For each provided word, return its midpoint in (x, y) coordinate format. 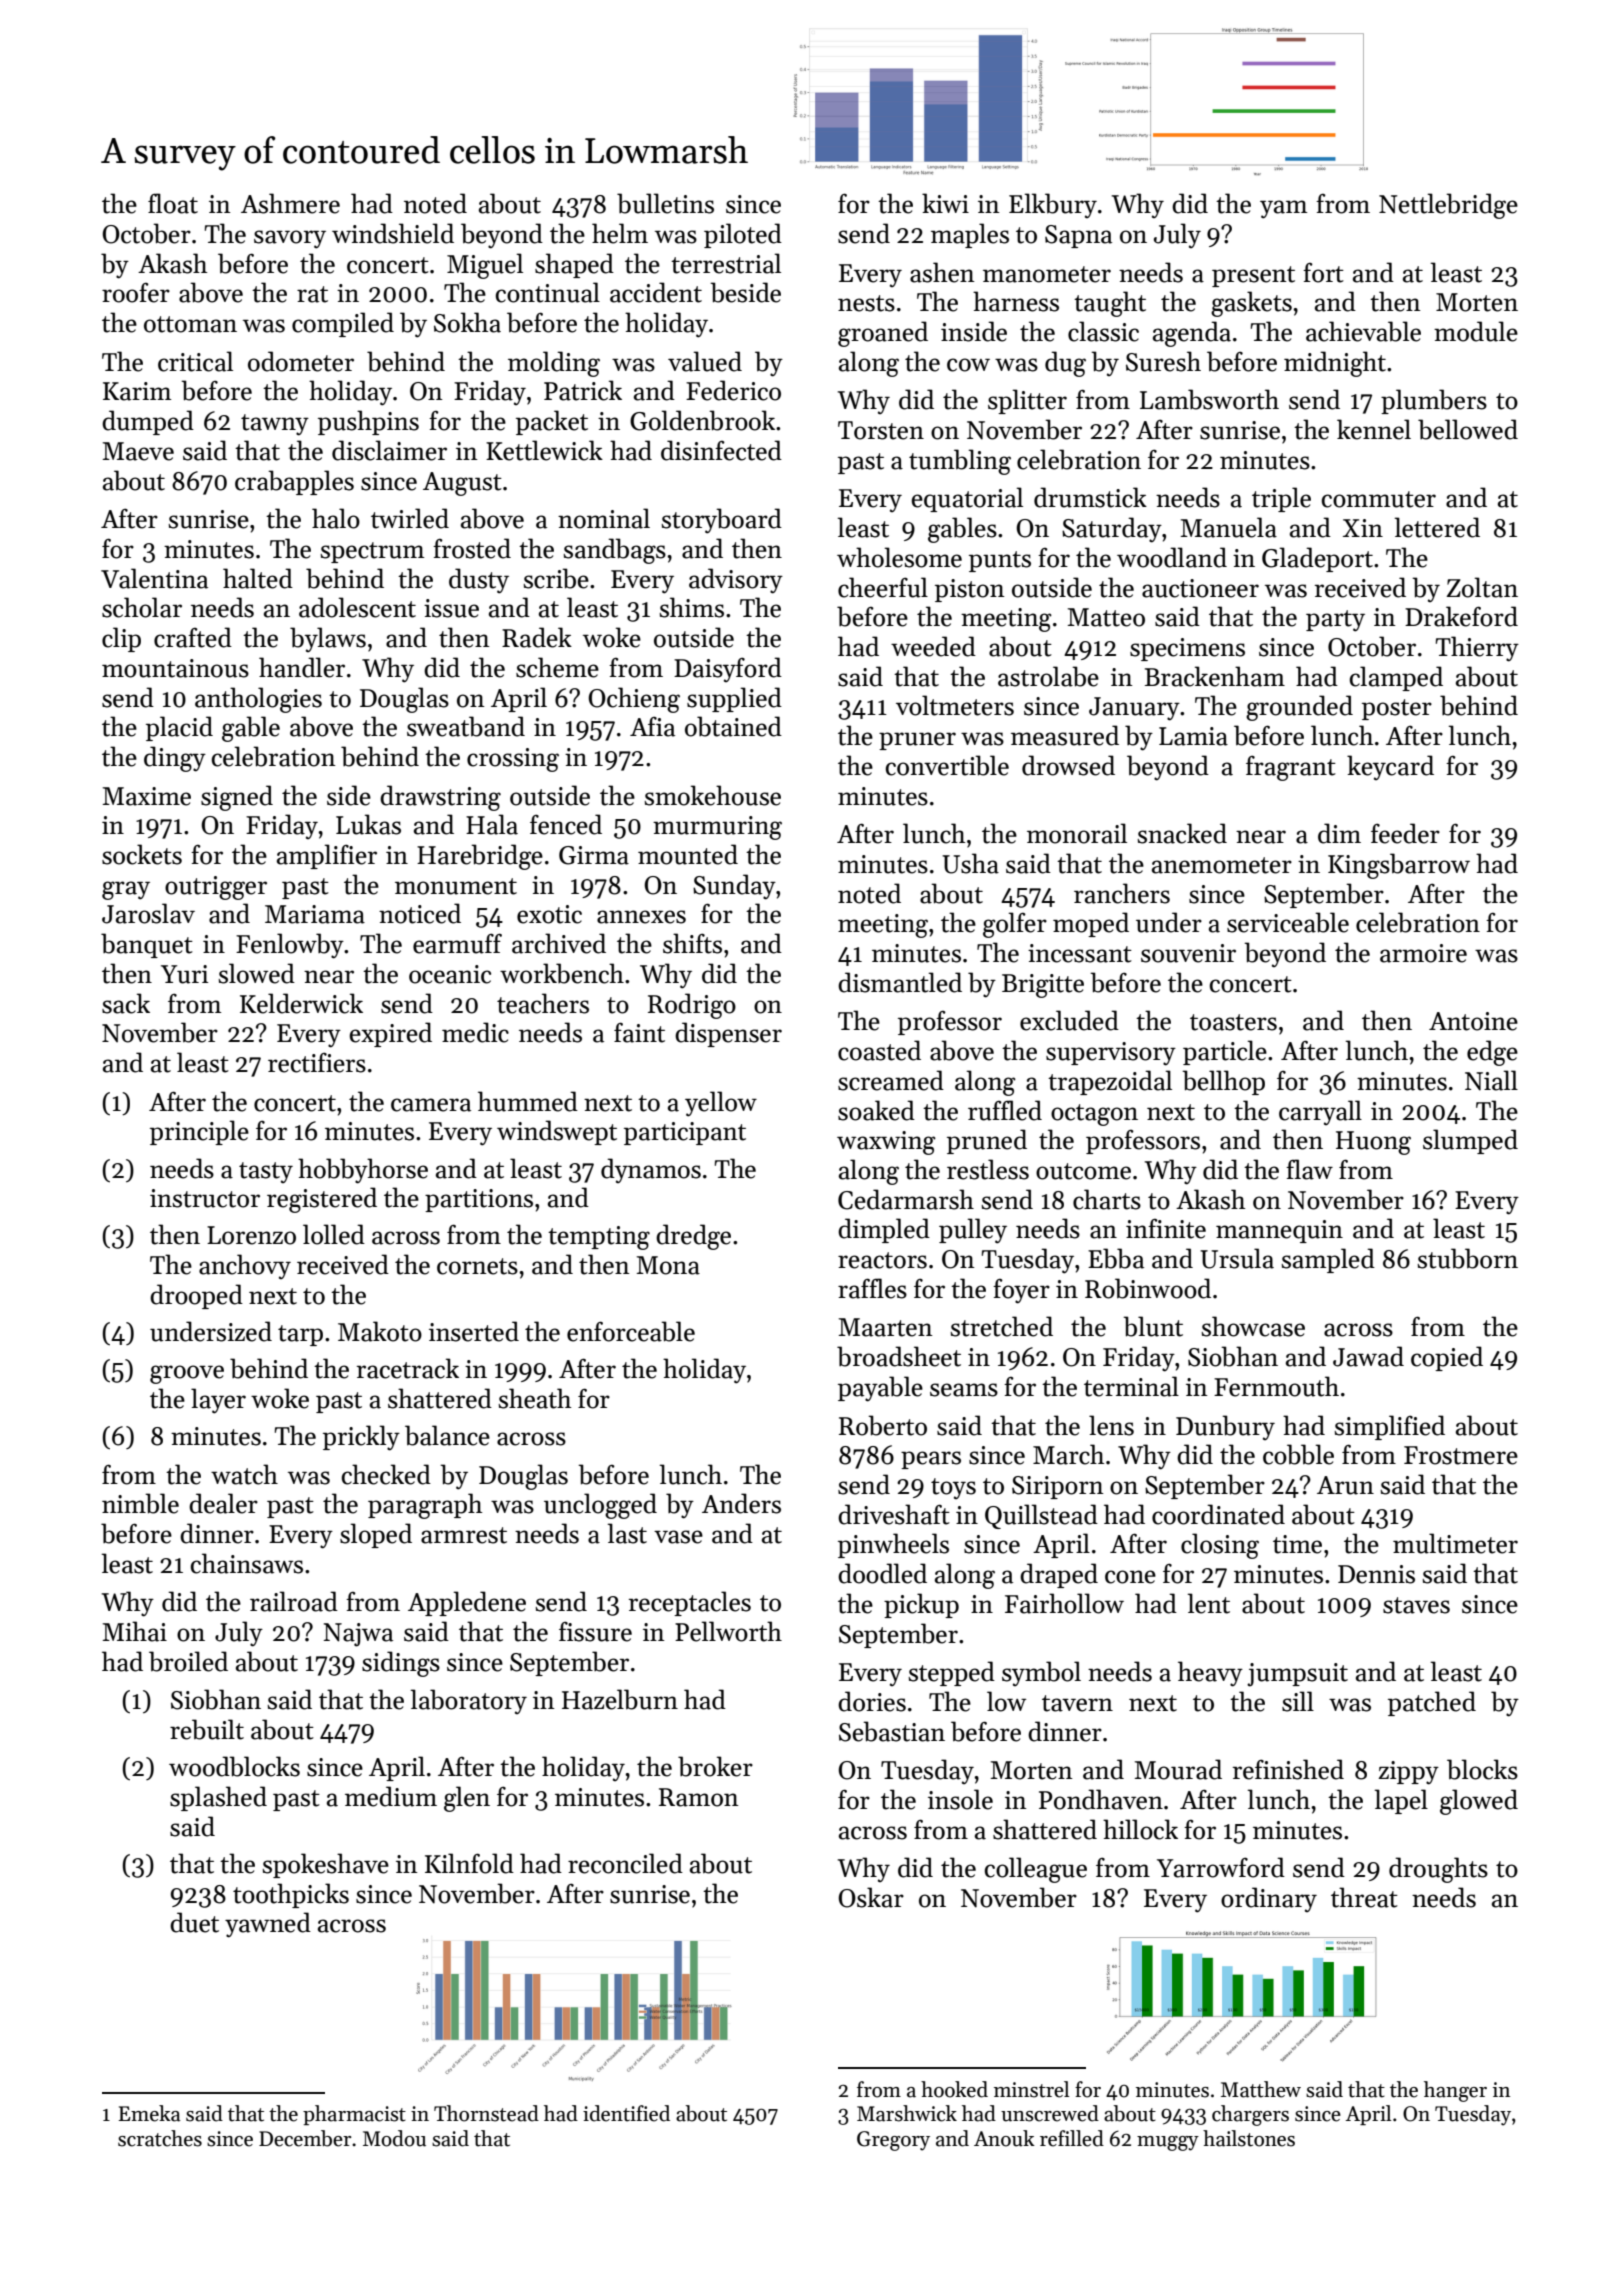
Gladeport (1317, 559)
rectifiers (317, 1062)
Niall (1491, 1080)
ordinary (1269, 1899)
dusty (479, 581)
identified (626, 2113)
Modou (394, 2138)
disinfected (721, 450)
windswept (557, 1132)
